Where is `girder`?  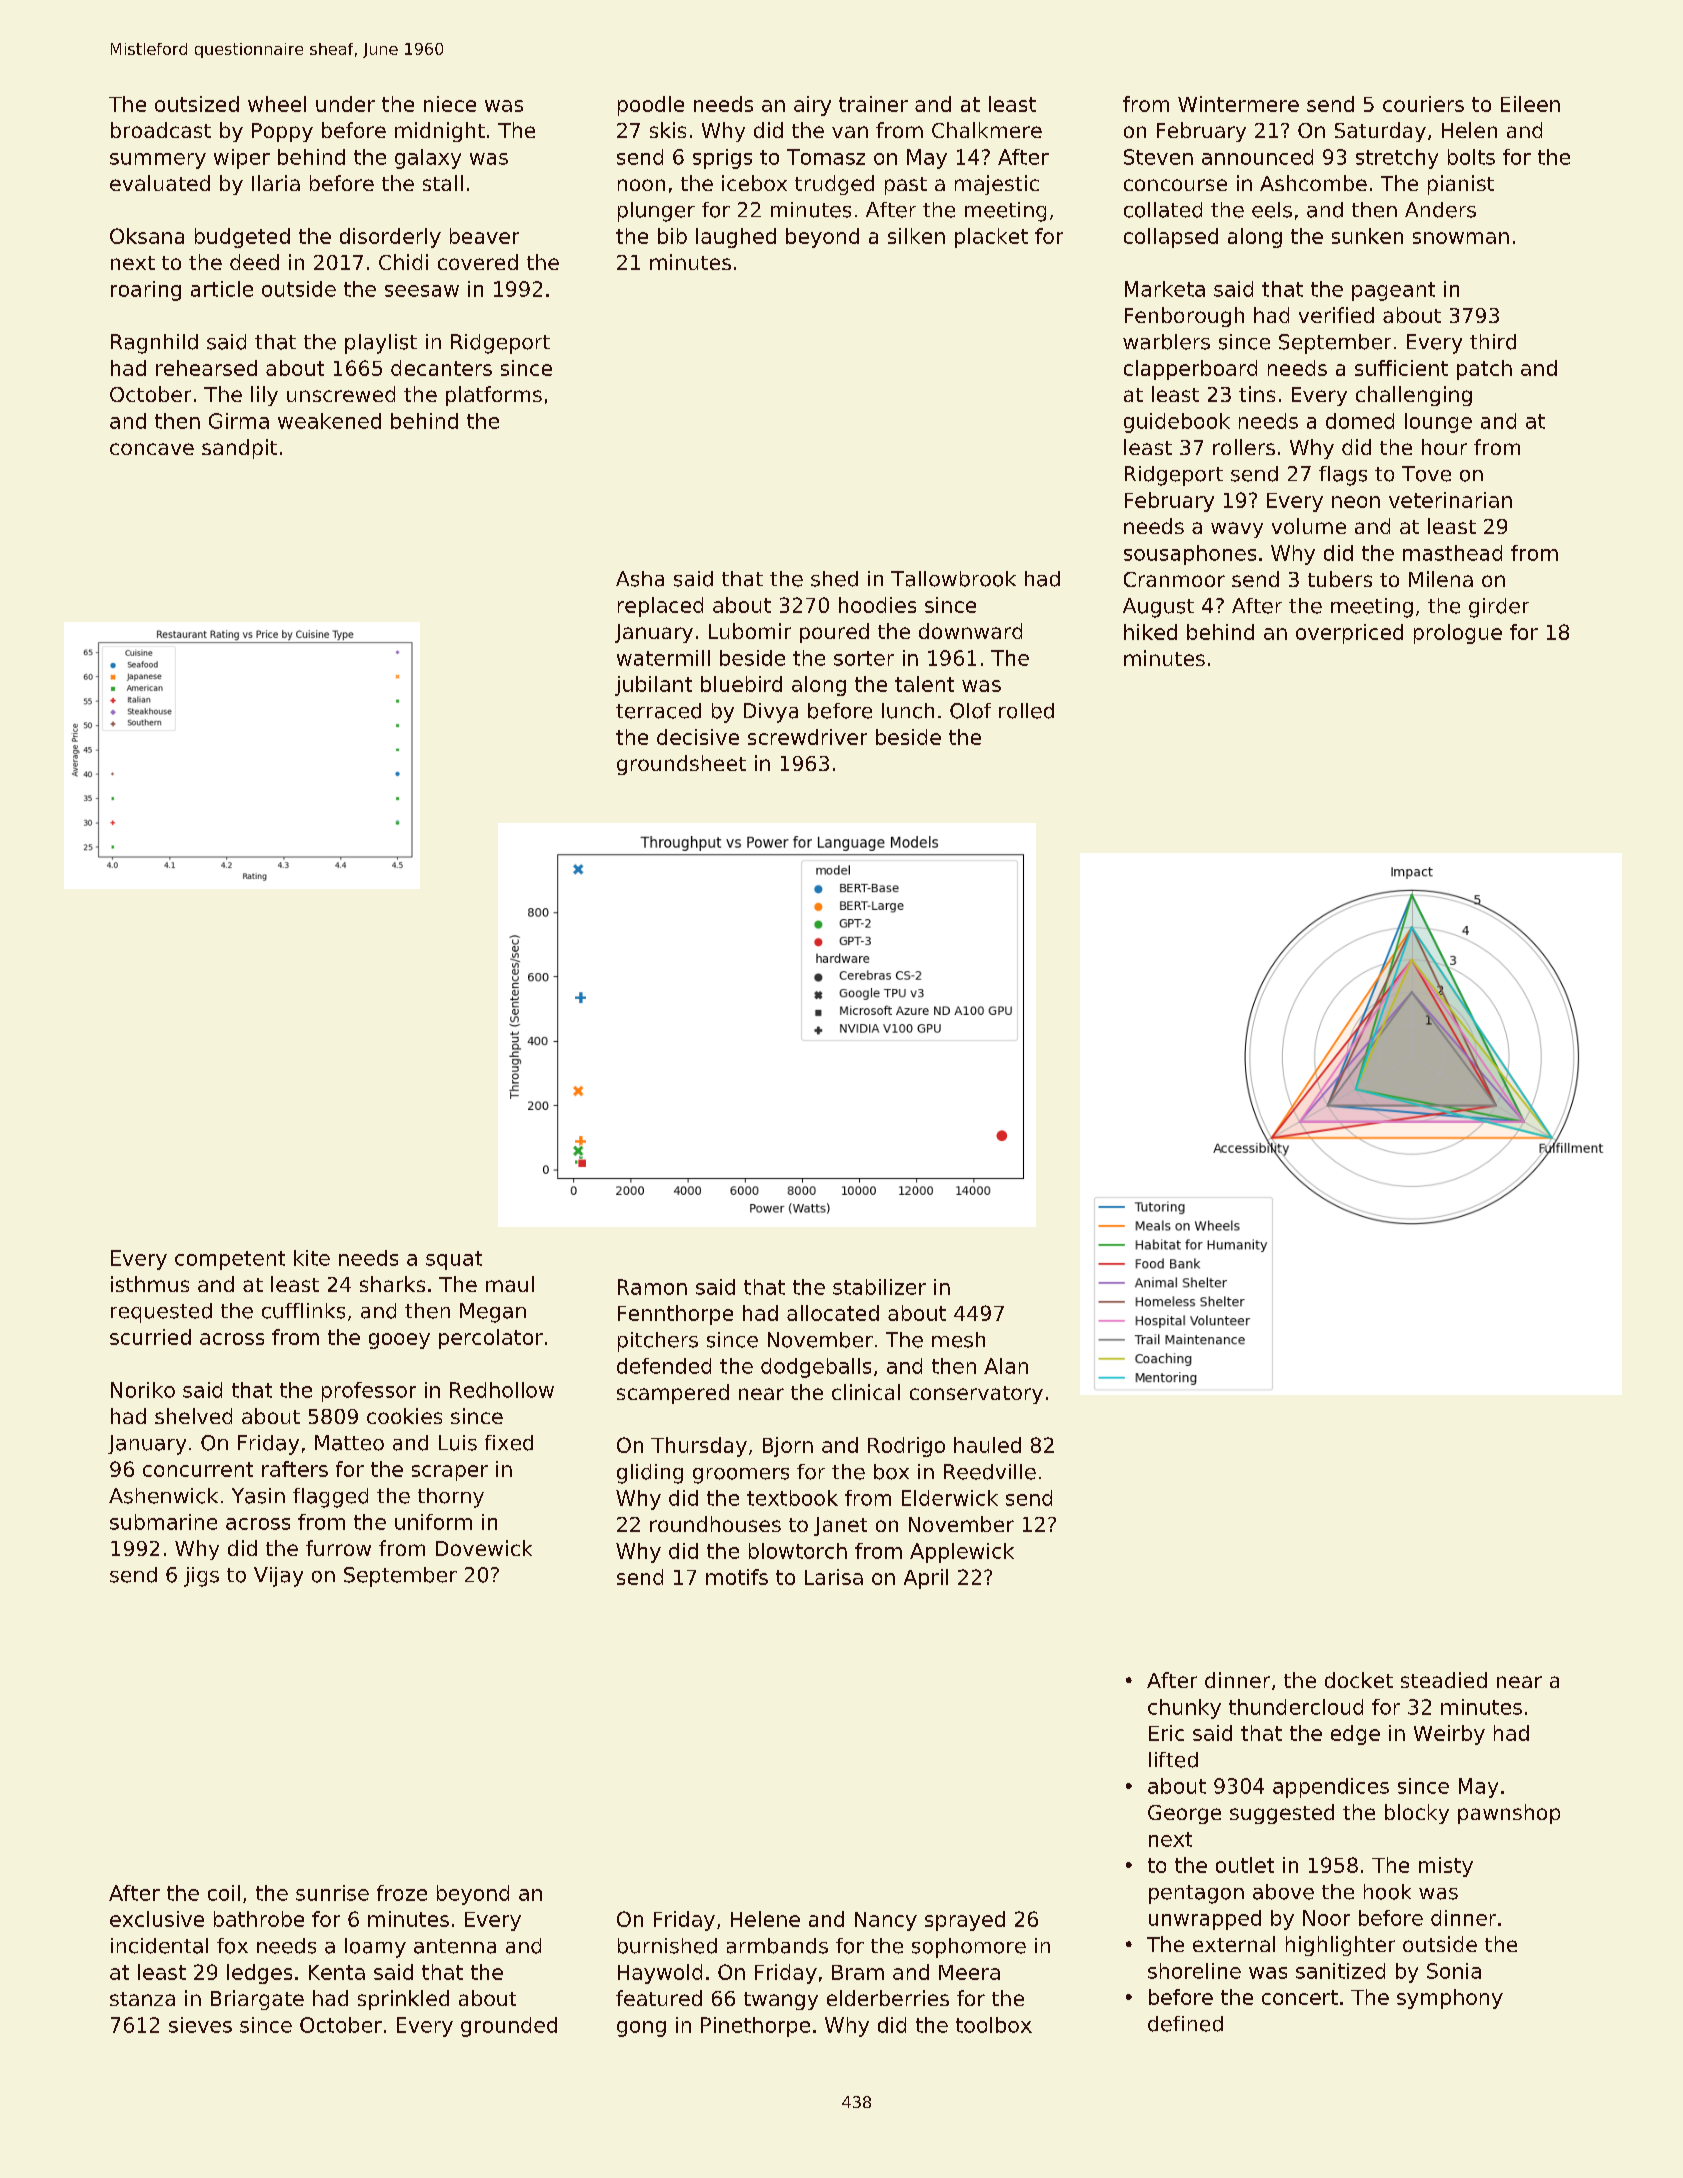 girder is located at coordinates (1499, 608).
